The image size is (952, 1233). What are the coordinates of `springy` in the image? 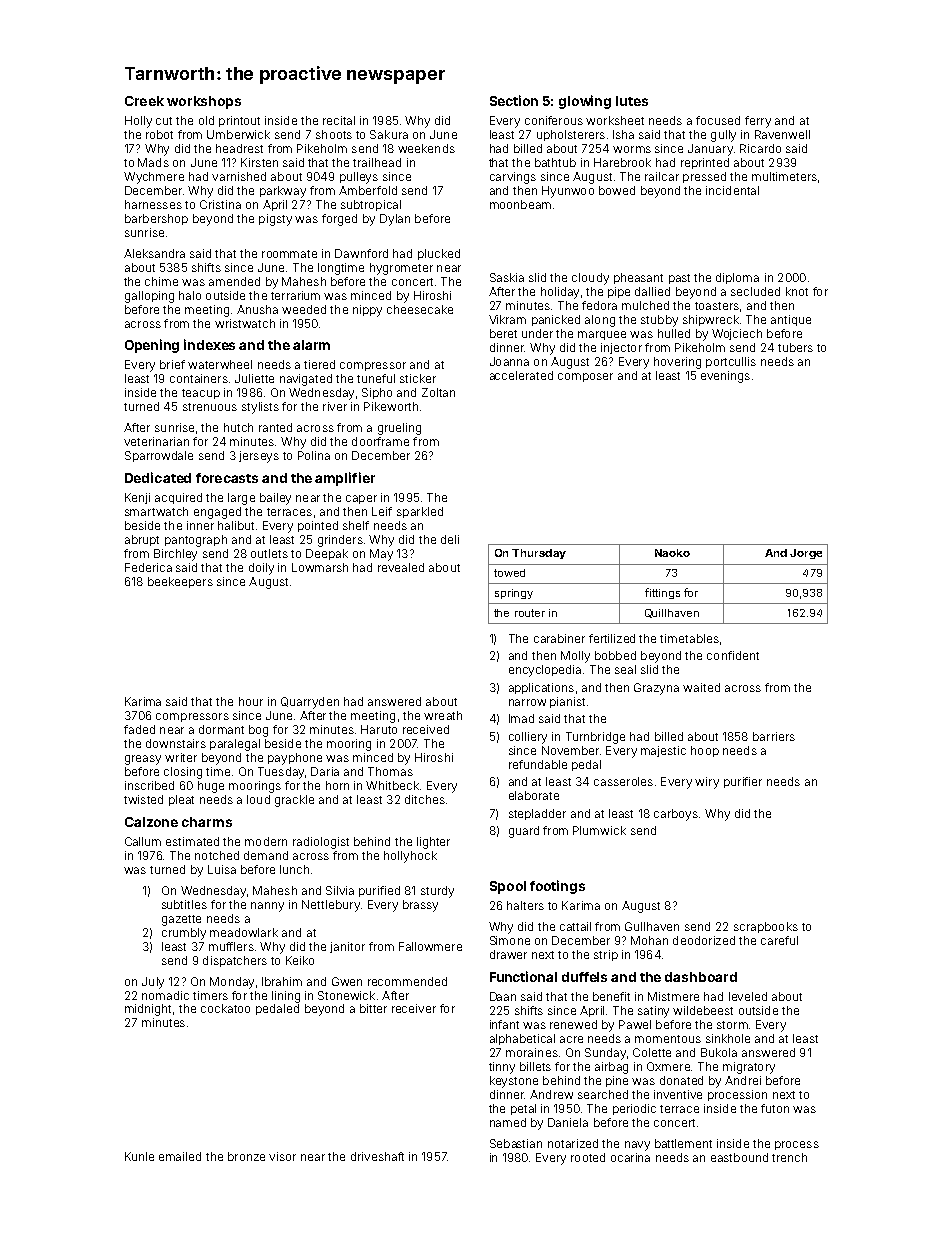 It's located at (514, 594).
